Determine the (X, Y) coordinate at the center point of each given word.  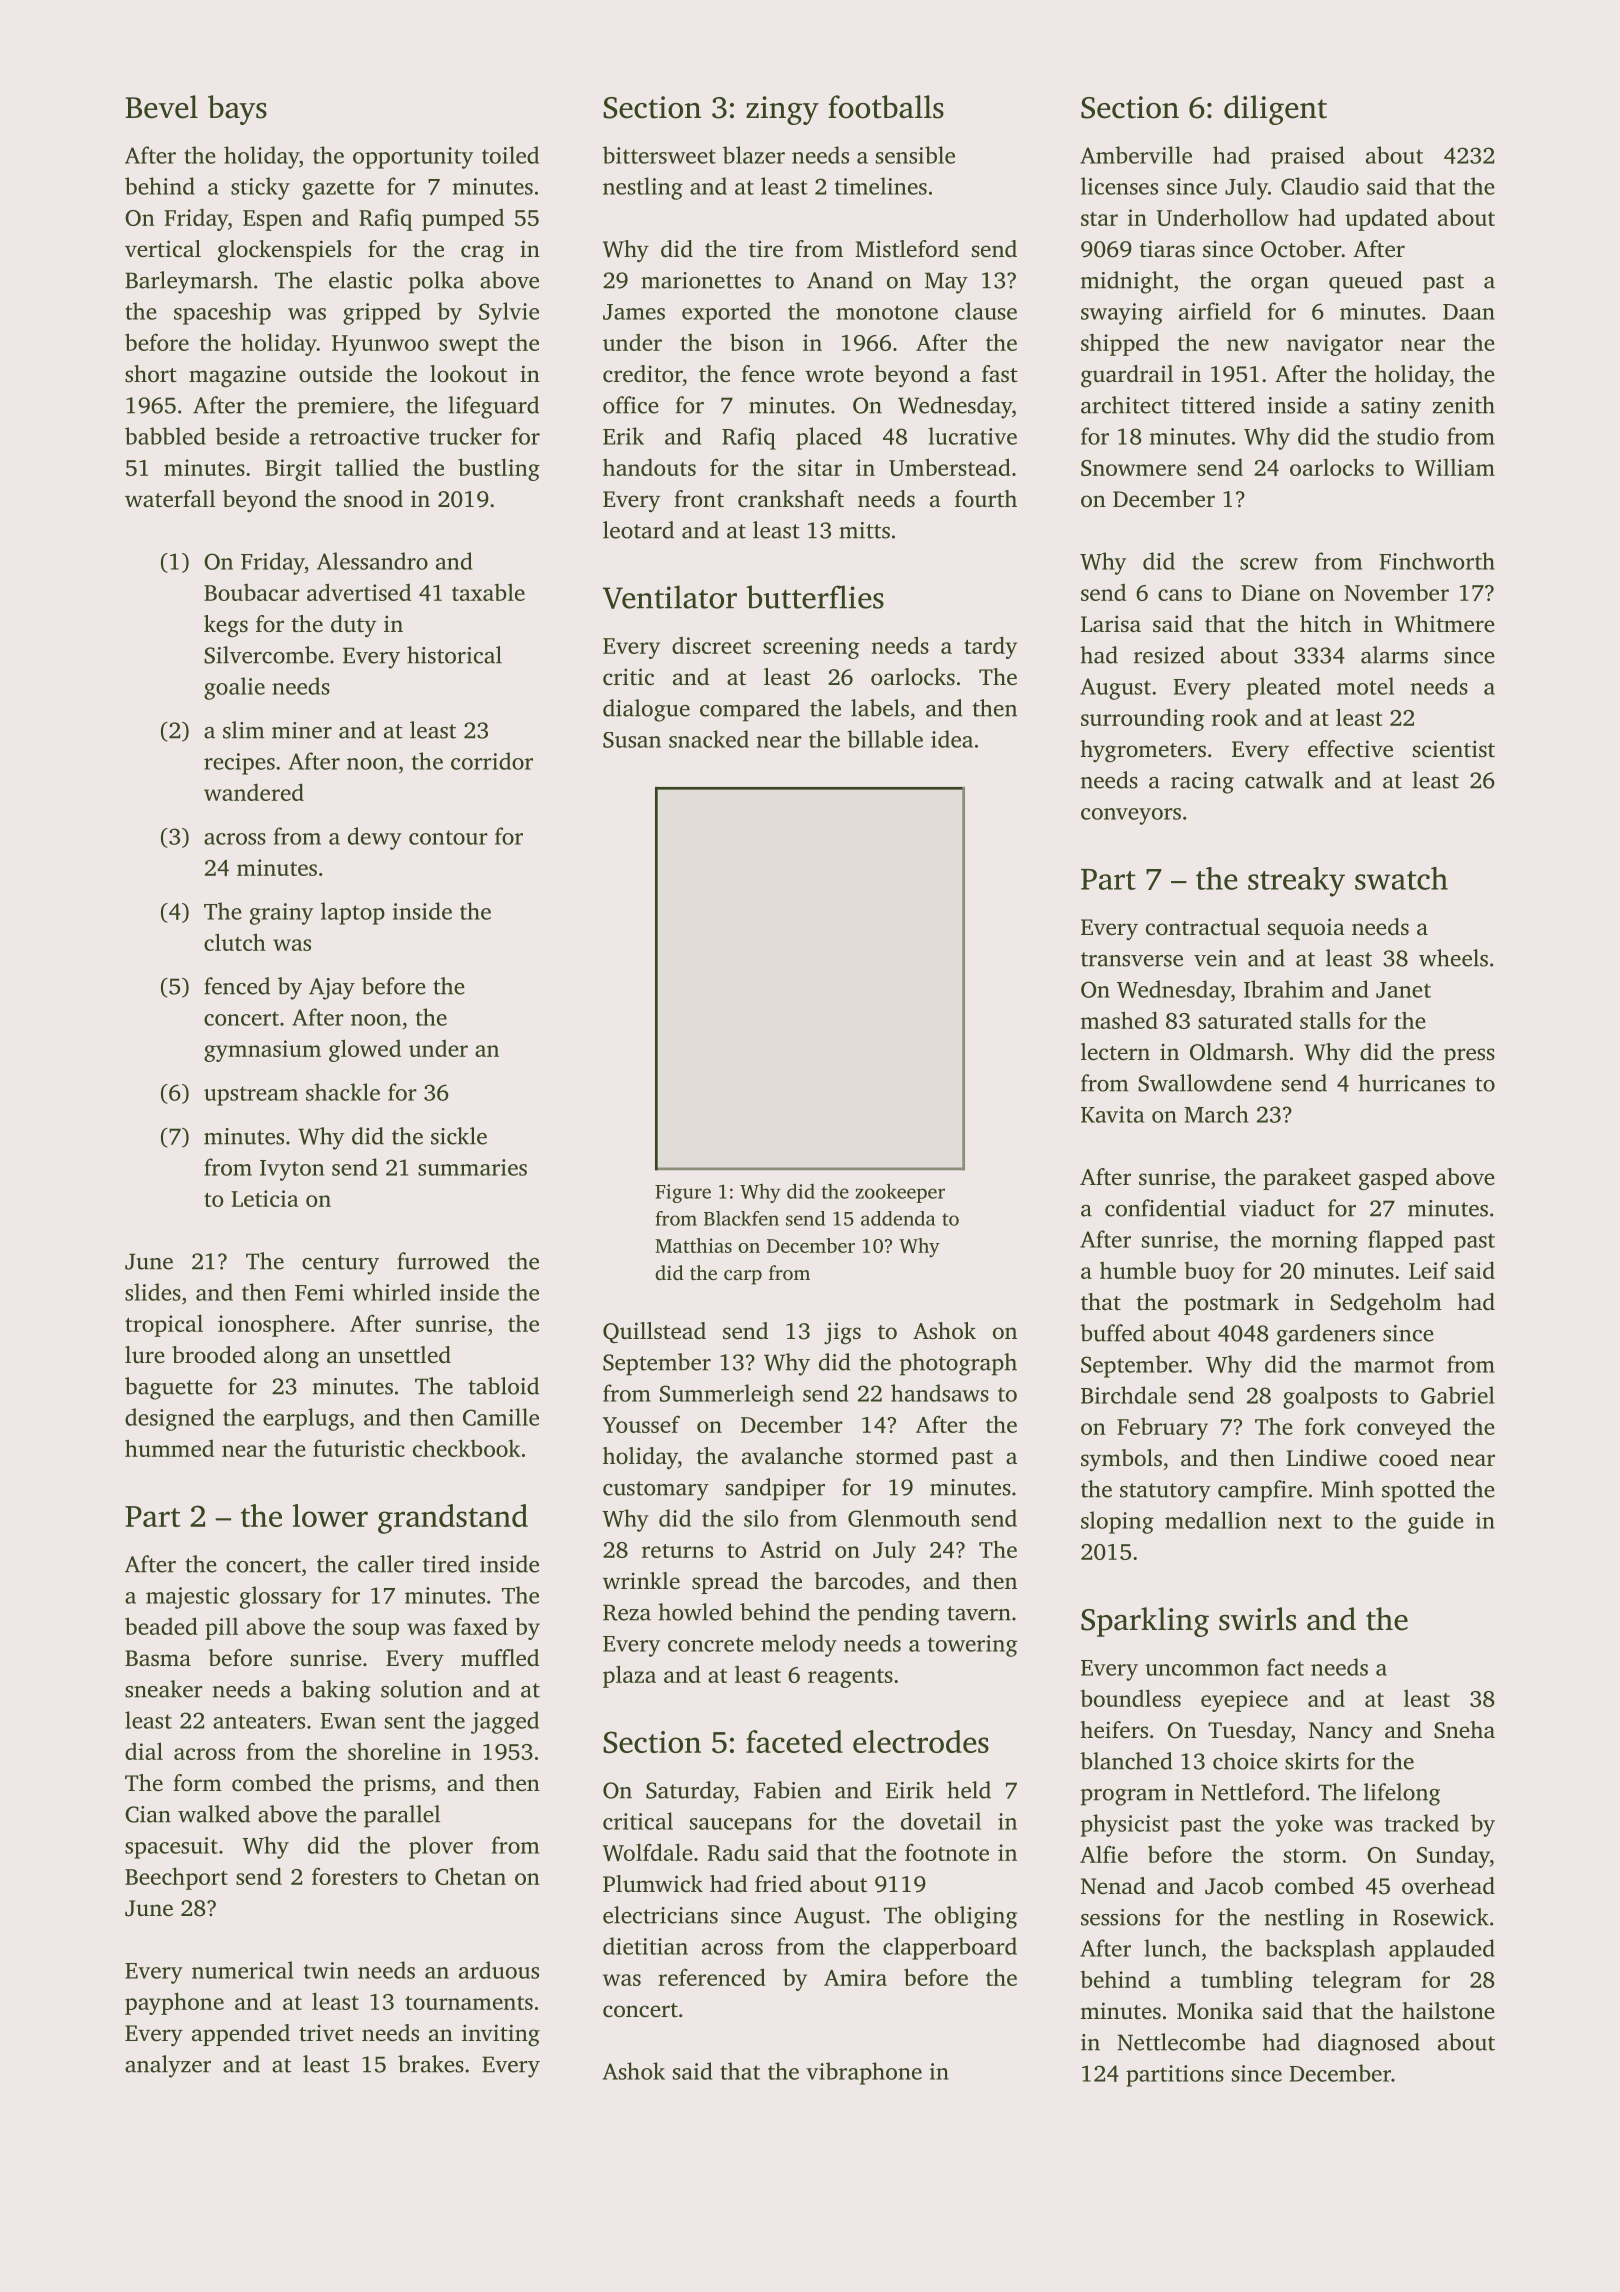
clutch (235, 942)
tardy (990, 647)
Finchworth (1437, 561)
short (151, 374)
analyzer (168, 2066)
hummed (169, 1448)
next (1300, 1521)
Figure (683, 1193)
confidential (1165, 1208)
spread (725, 1583)
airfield (1215, 311)
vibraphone (864, 2073)
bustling (499, 469)
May (946, 283)
